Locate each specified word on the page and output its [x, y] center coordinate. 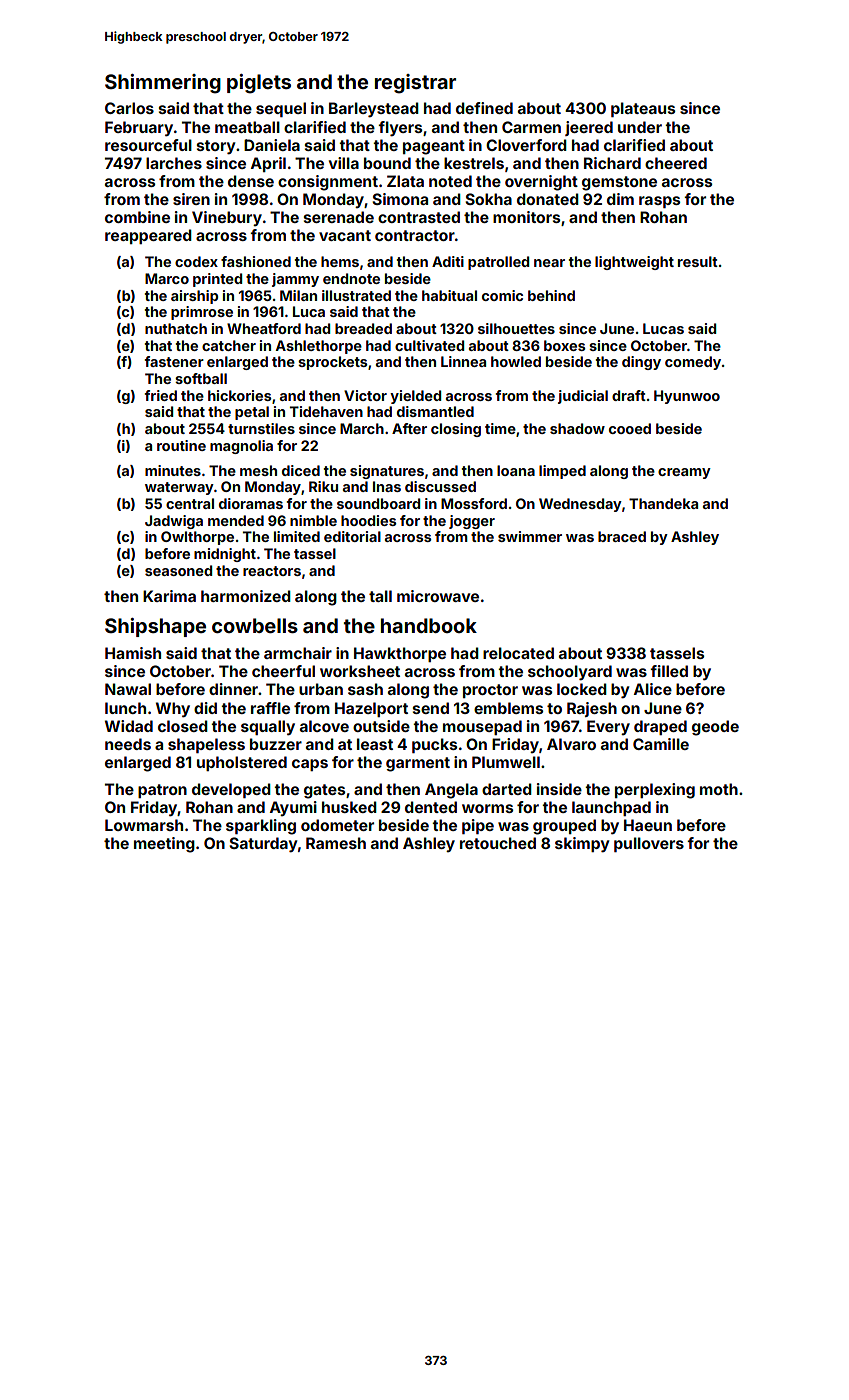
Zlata [405, 181]
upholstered [242, 763]
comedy [693, 363]
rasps [659, 202]
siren [191, 199]
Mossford [474, 503]
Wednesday [580, 505]
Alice [653, 689]
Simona [400, 199]
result [698, 261]
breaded [363, 328]
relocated [518, 653]
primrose [202, 313]
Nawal [128, 689]
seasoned [178, 570]
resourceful [148, 145]
